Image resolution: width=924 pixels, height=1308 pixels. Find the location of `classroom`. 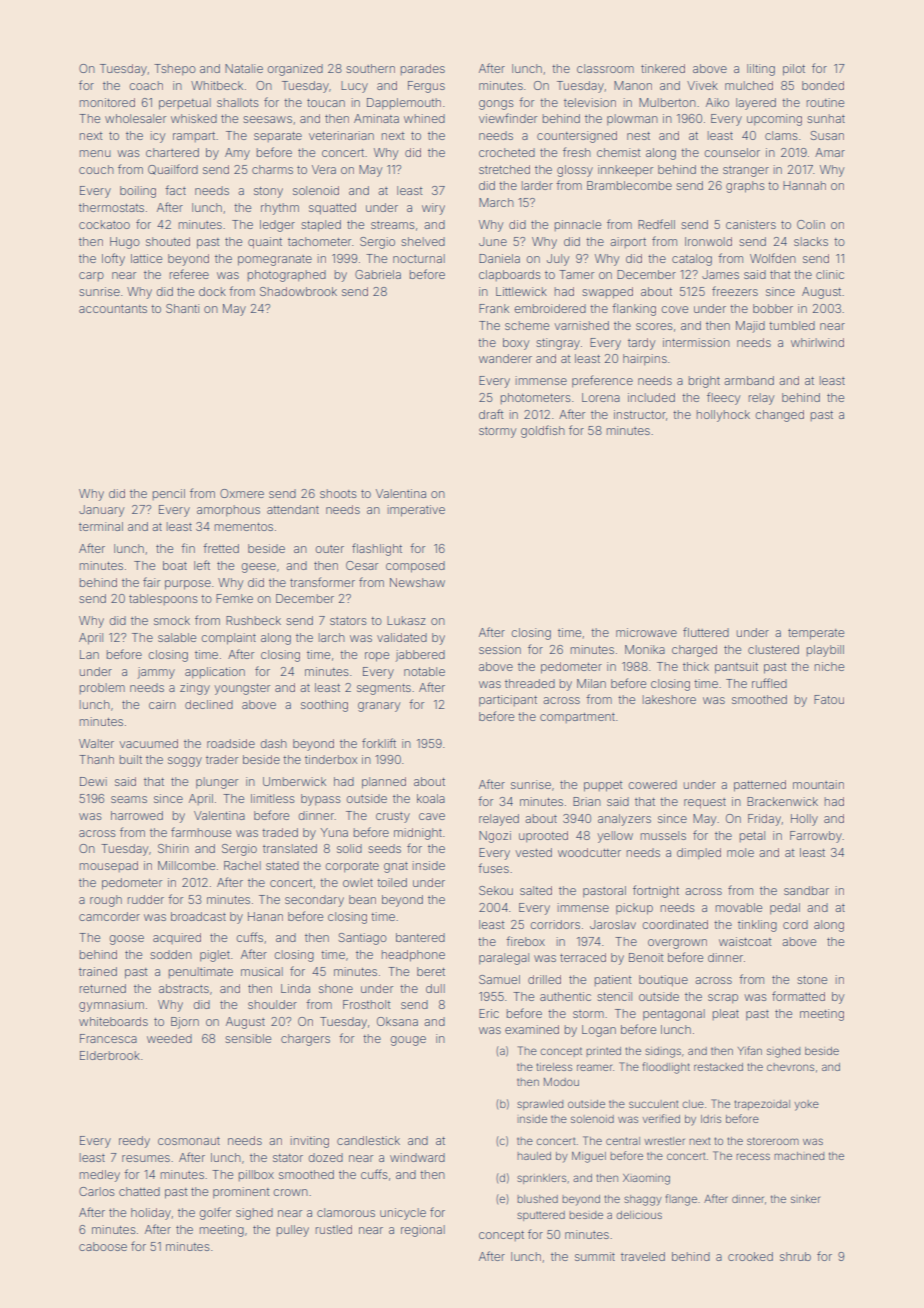

classroom is located at coordinates (605, 68).
